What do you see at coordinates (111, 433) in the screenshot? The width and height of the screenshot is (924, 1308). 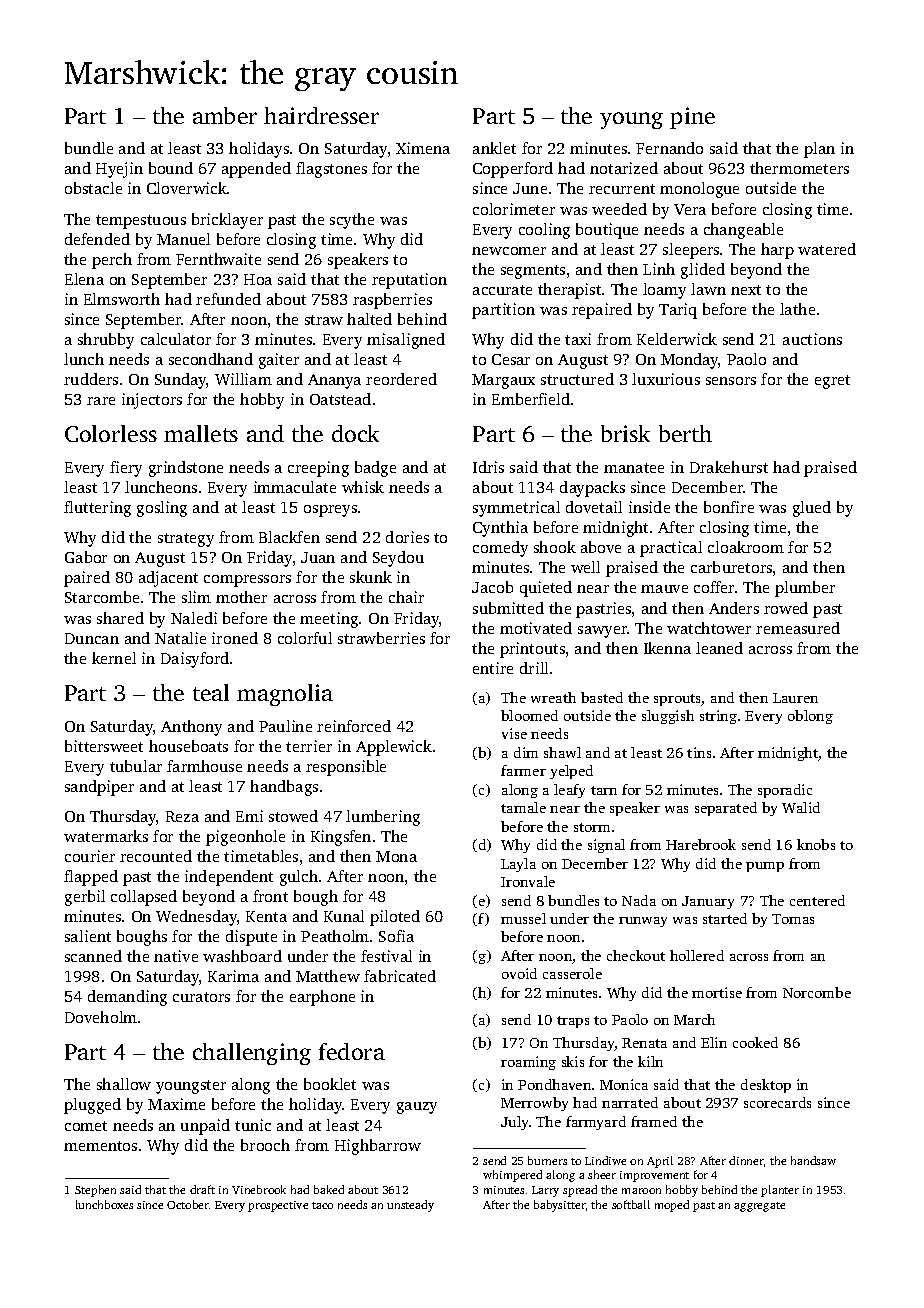 I see `Colorless` at bounding box center [111, 433].
